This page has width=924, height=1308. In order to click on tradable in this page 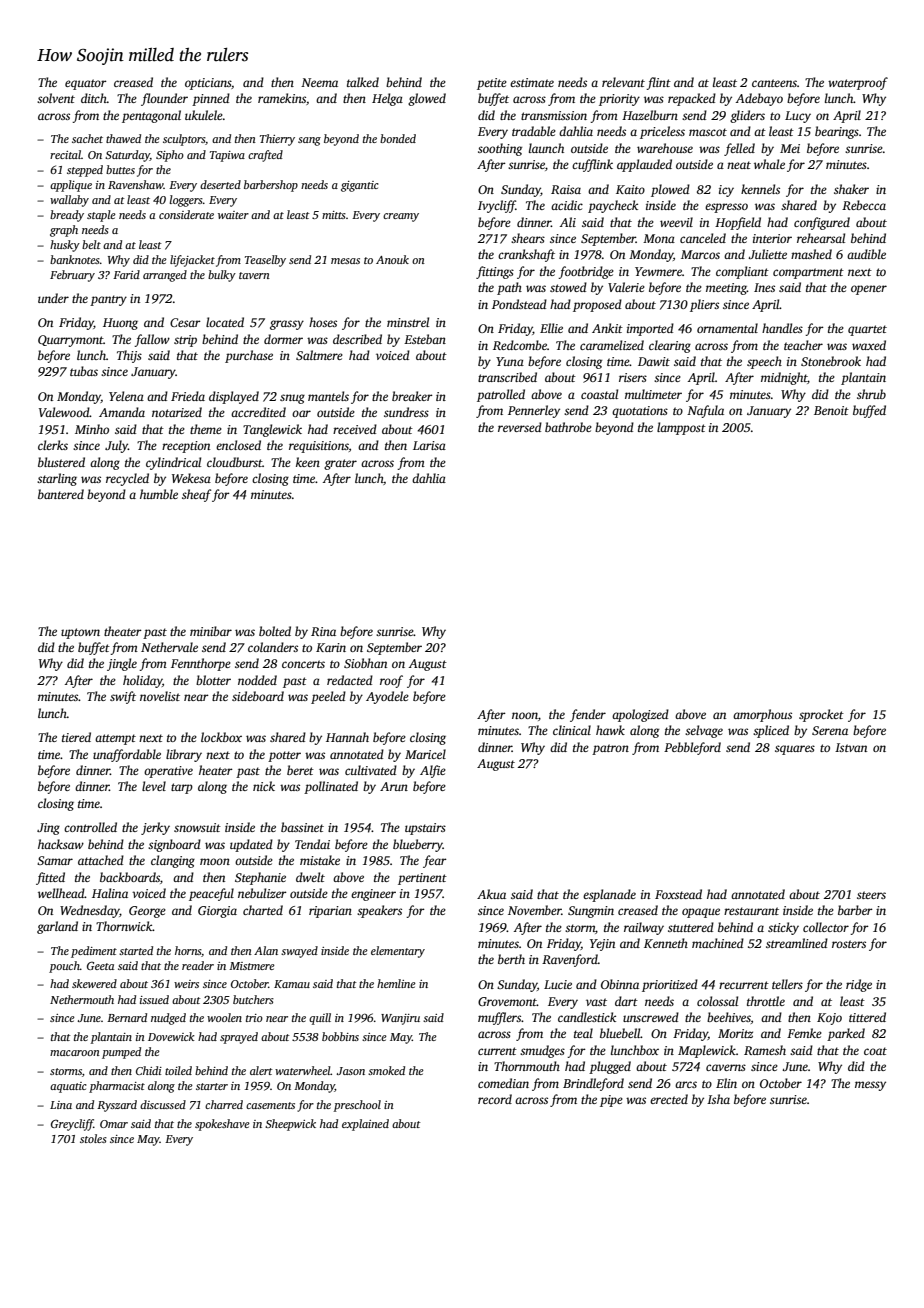, I will do `click(534, 131)`.
